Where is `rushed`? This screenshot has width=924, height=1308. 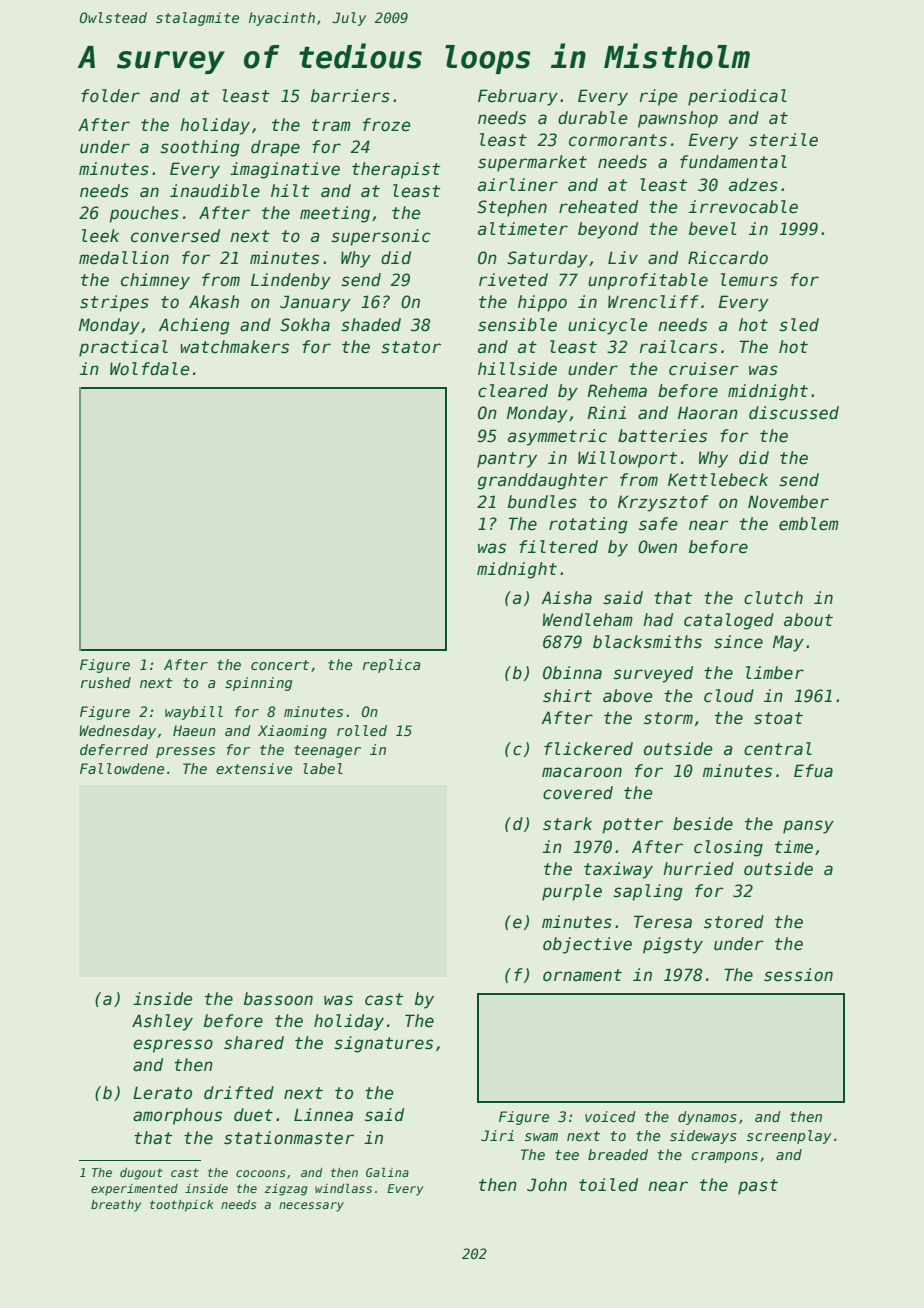 rushed is located at coordinates (106, 682).
